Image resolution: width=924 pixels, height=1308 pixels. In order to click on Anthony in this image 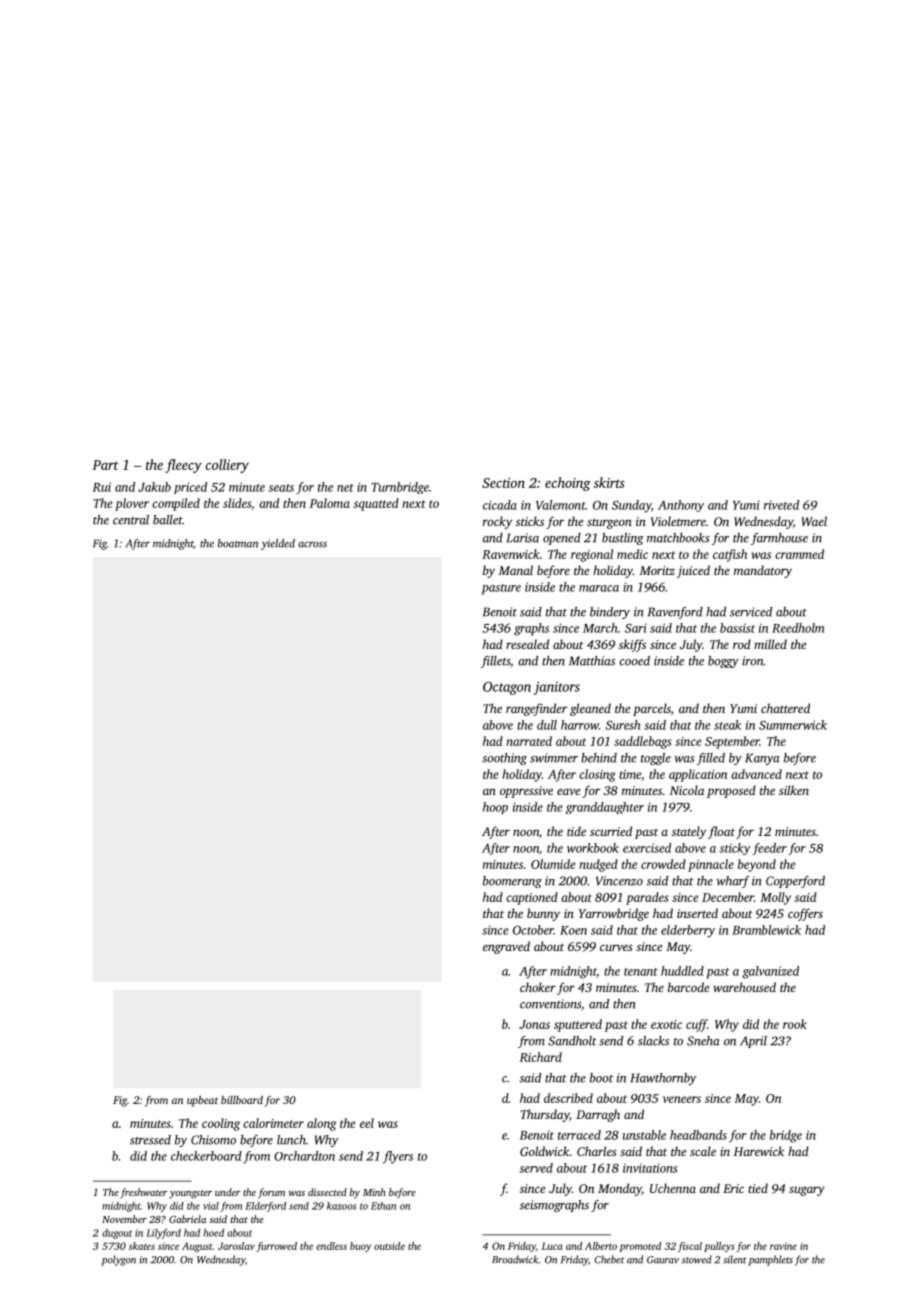, I will do `click(681, 506)`.
